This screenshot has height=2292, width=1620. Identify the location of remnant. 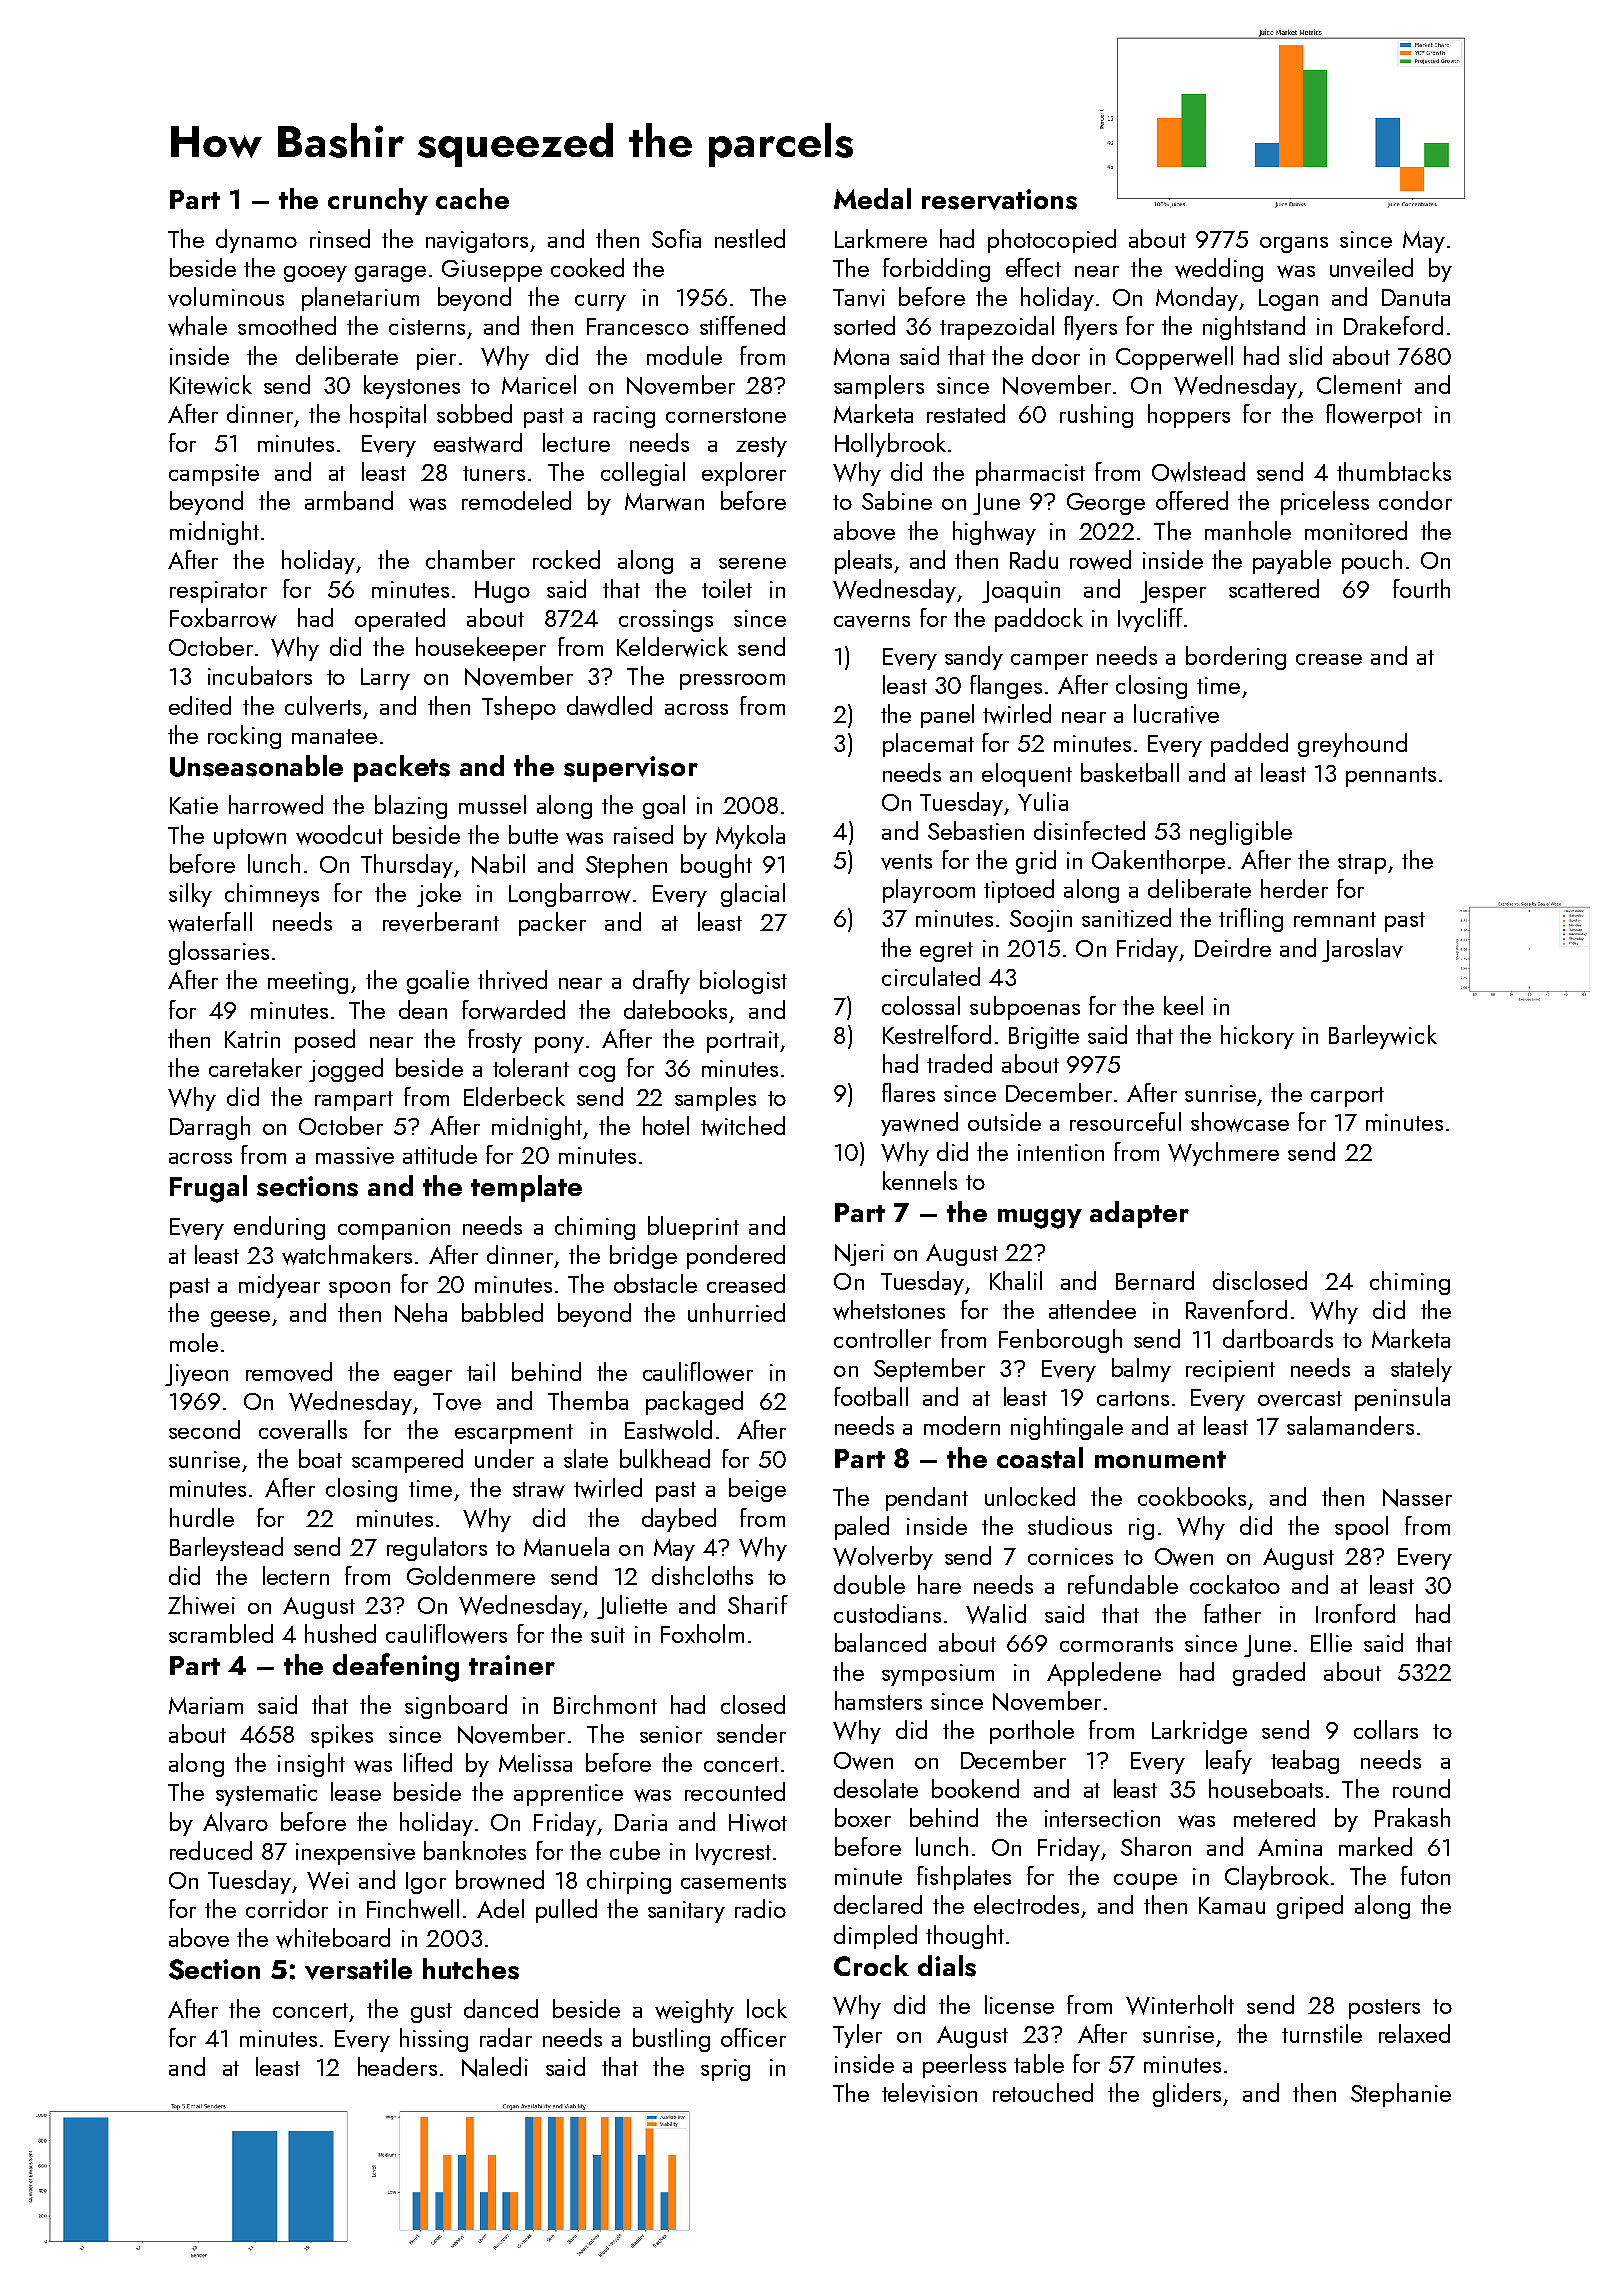
(1335, 919).
